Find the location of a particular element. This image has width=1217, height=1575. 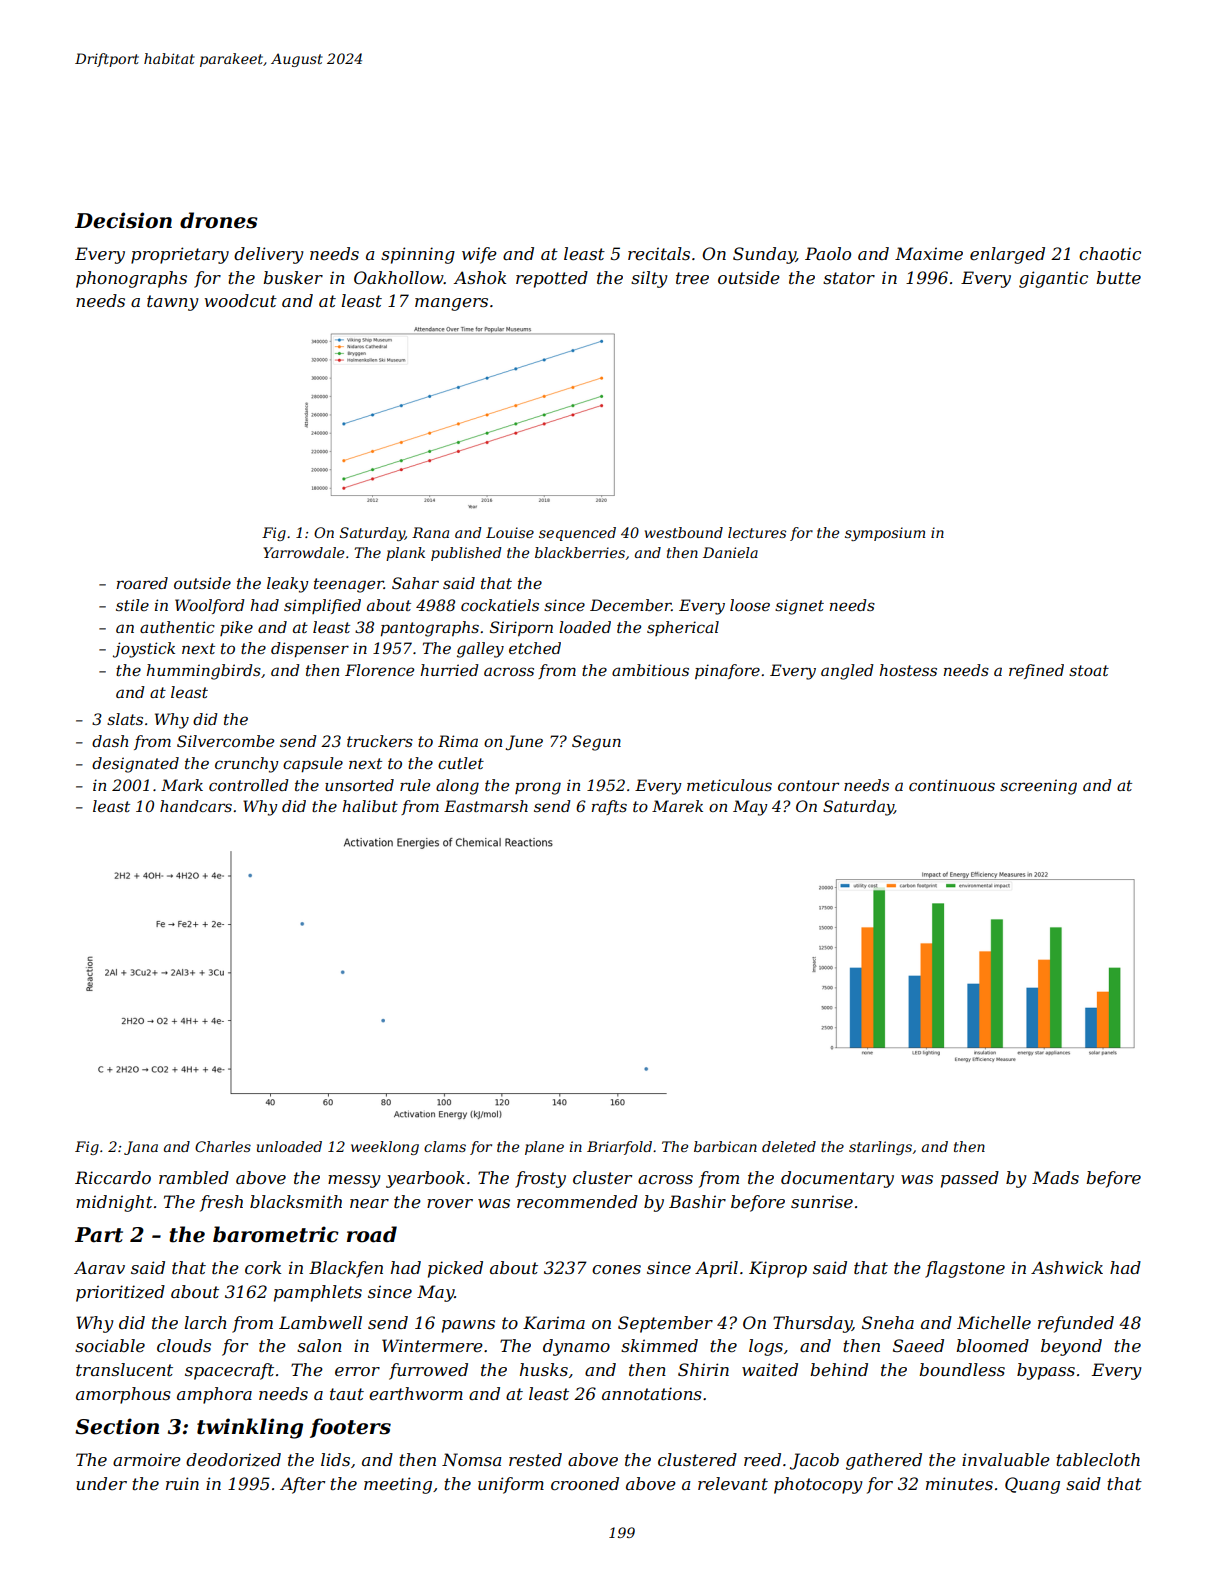

contour is located at coordinates (808, 785).
